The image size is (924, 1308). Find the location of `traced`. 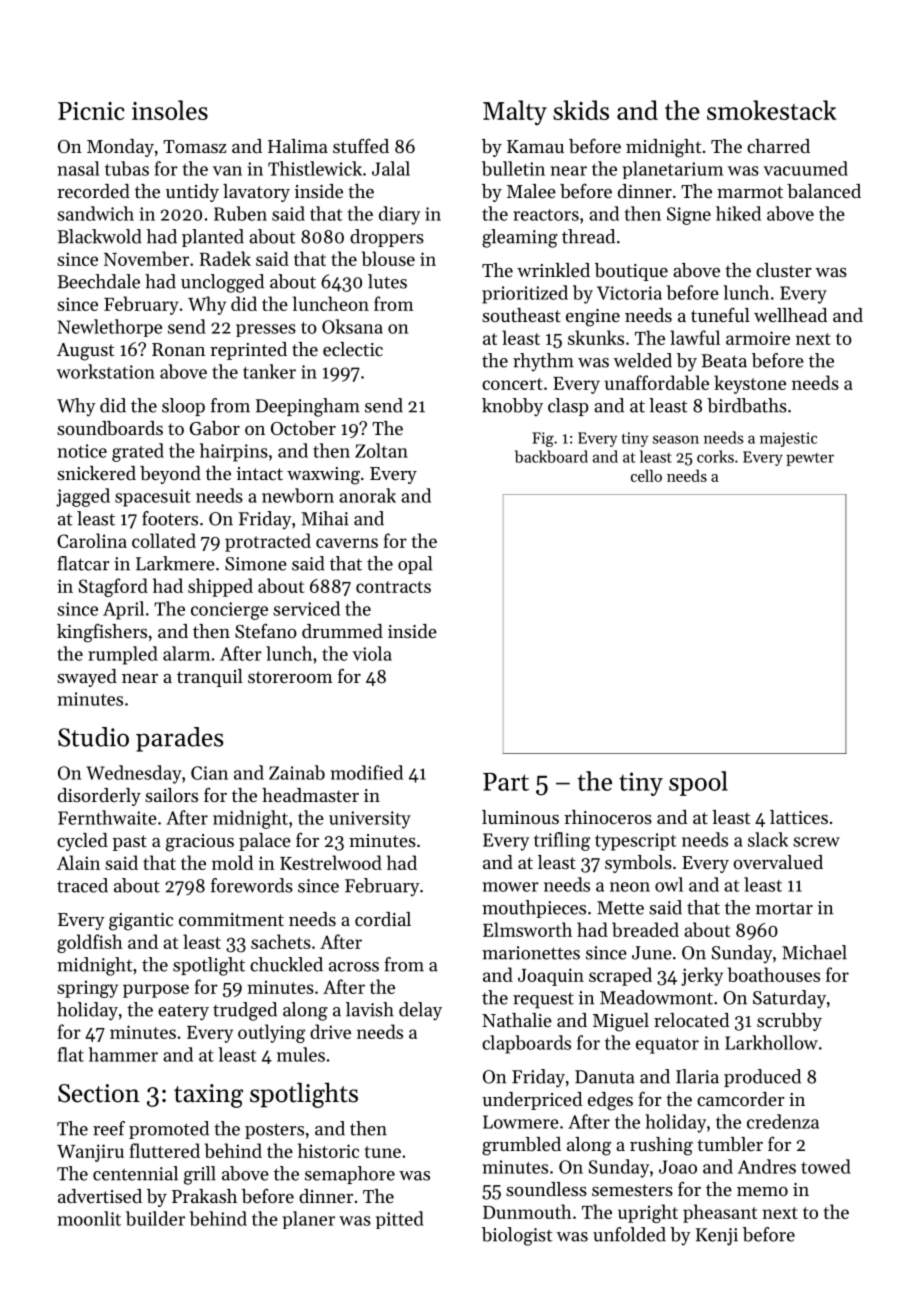

traced is located at coordinates (82, 885).
